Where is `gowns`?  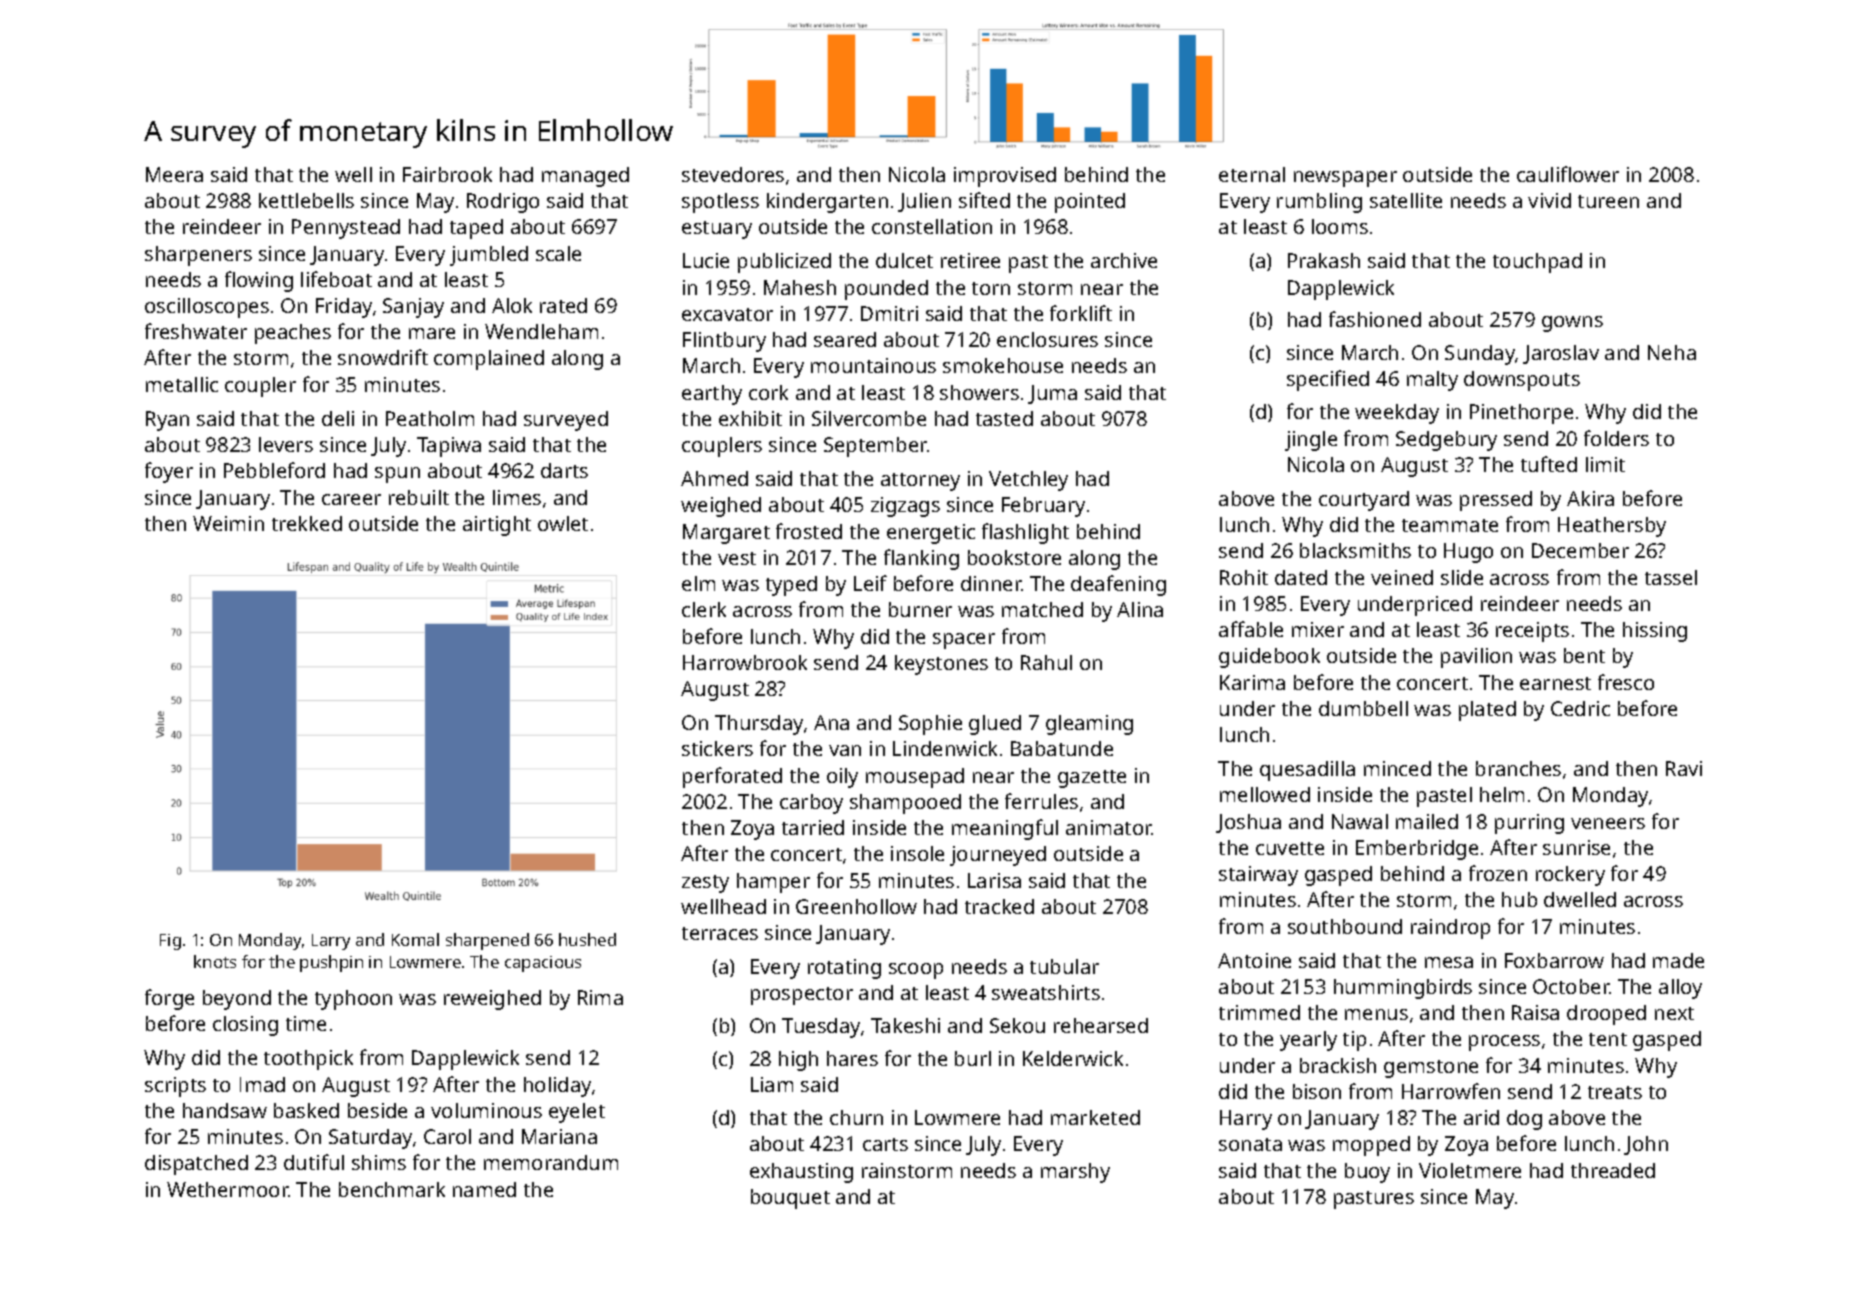 gowns is located at coordinates (1572, 324).
